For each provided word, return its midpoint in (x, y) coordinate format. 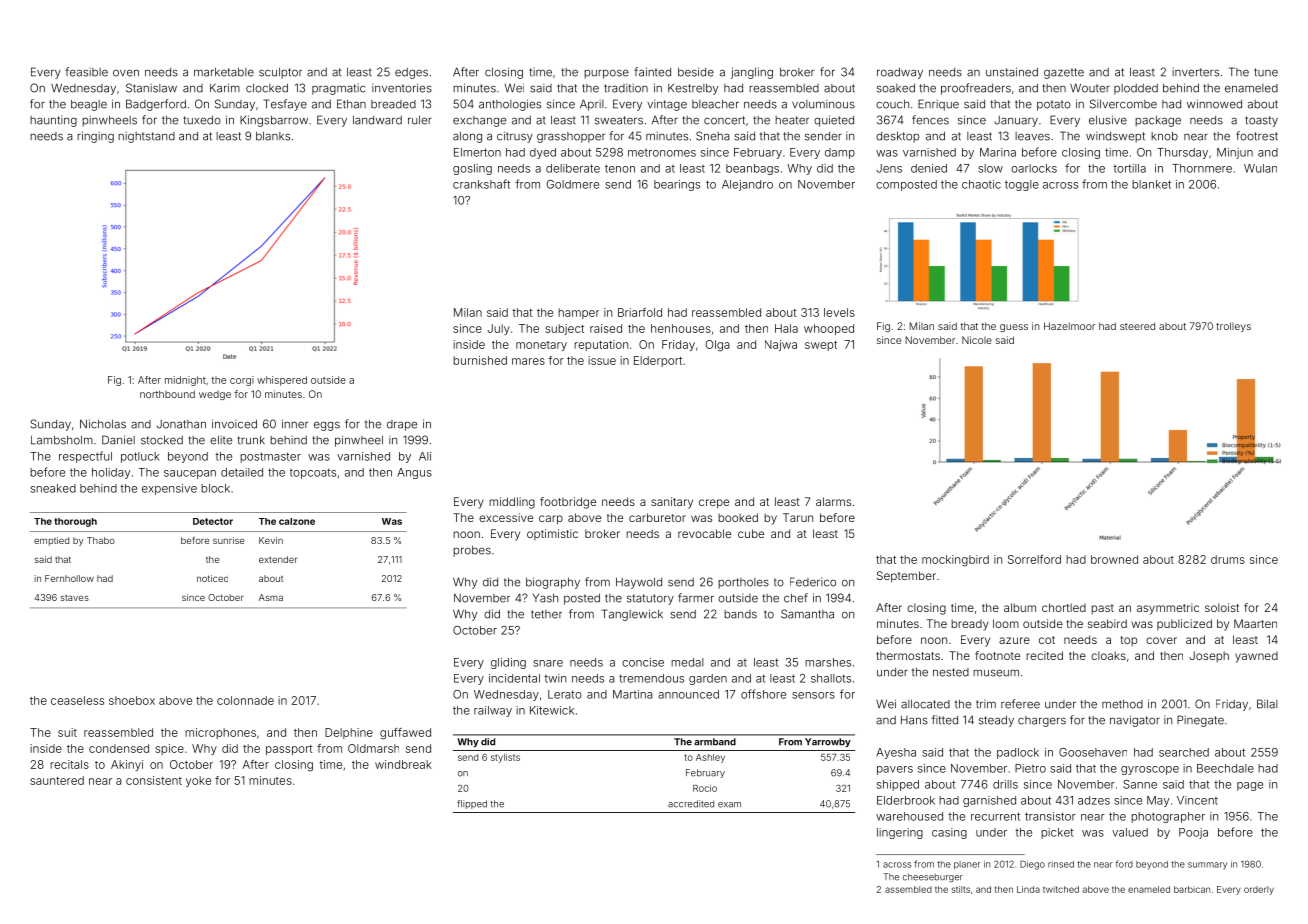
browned (1114, 559)
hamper (578, 313)
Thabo (101, 540)
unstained (1012, 72)
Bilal (1267, 704)
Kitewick (552, 710)
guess (1014, 328)
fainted (652, 72)
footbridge (568, 503)
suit (67, 732)
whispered (282, 381)
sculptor (280, 73)
